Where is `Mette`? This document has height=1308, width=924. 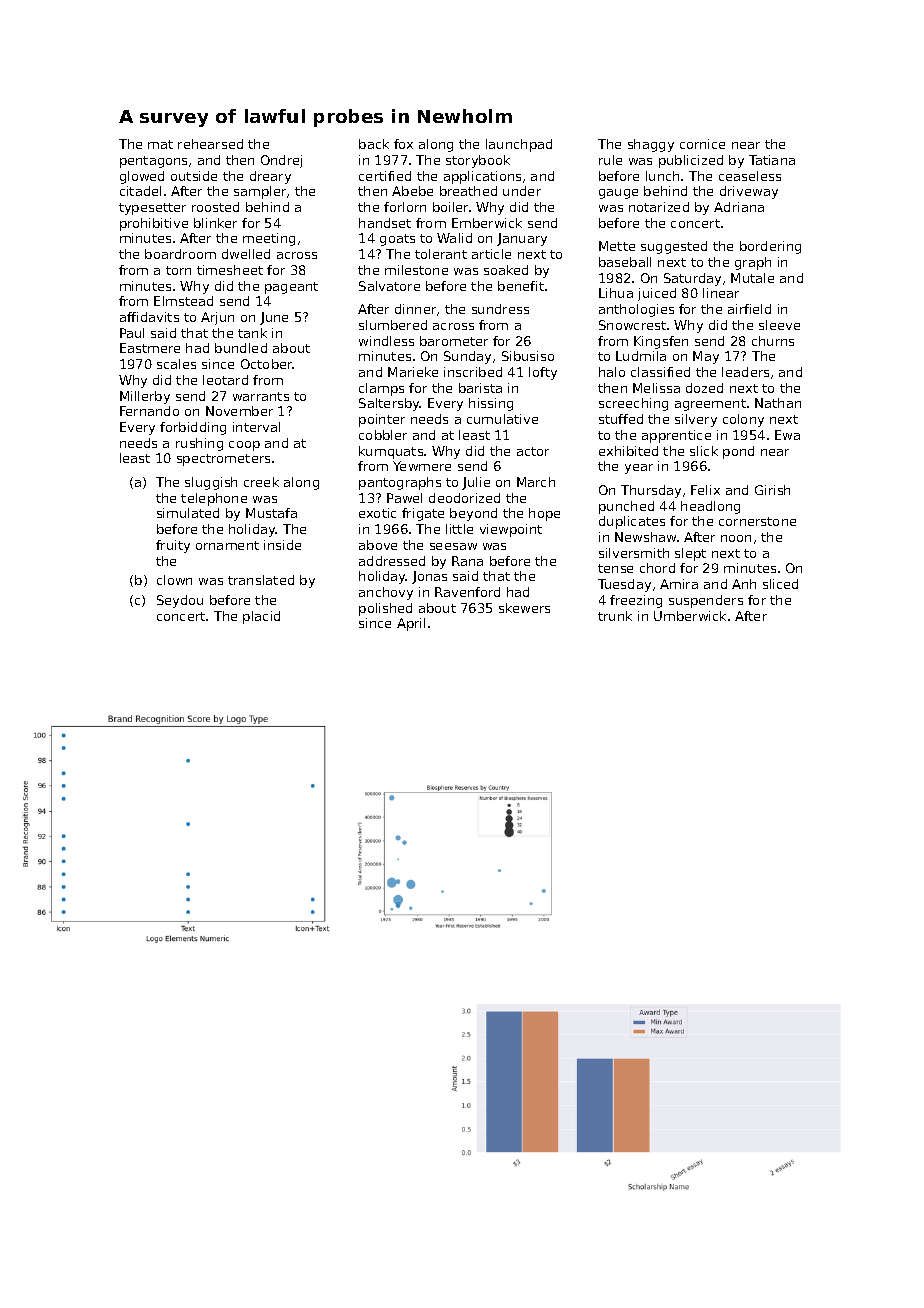
Mette is located at coordinates (617, 246).
